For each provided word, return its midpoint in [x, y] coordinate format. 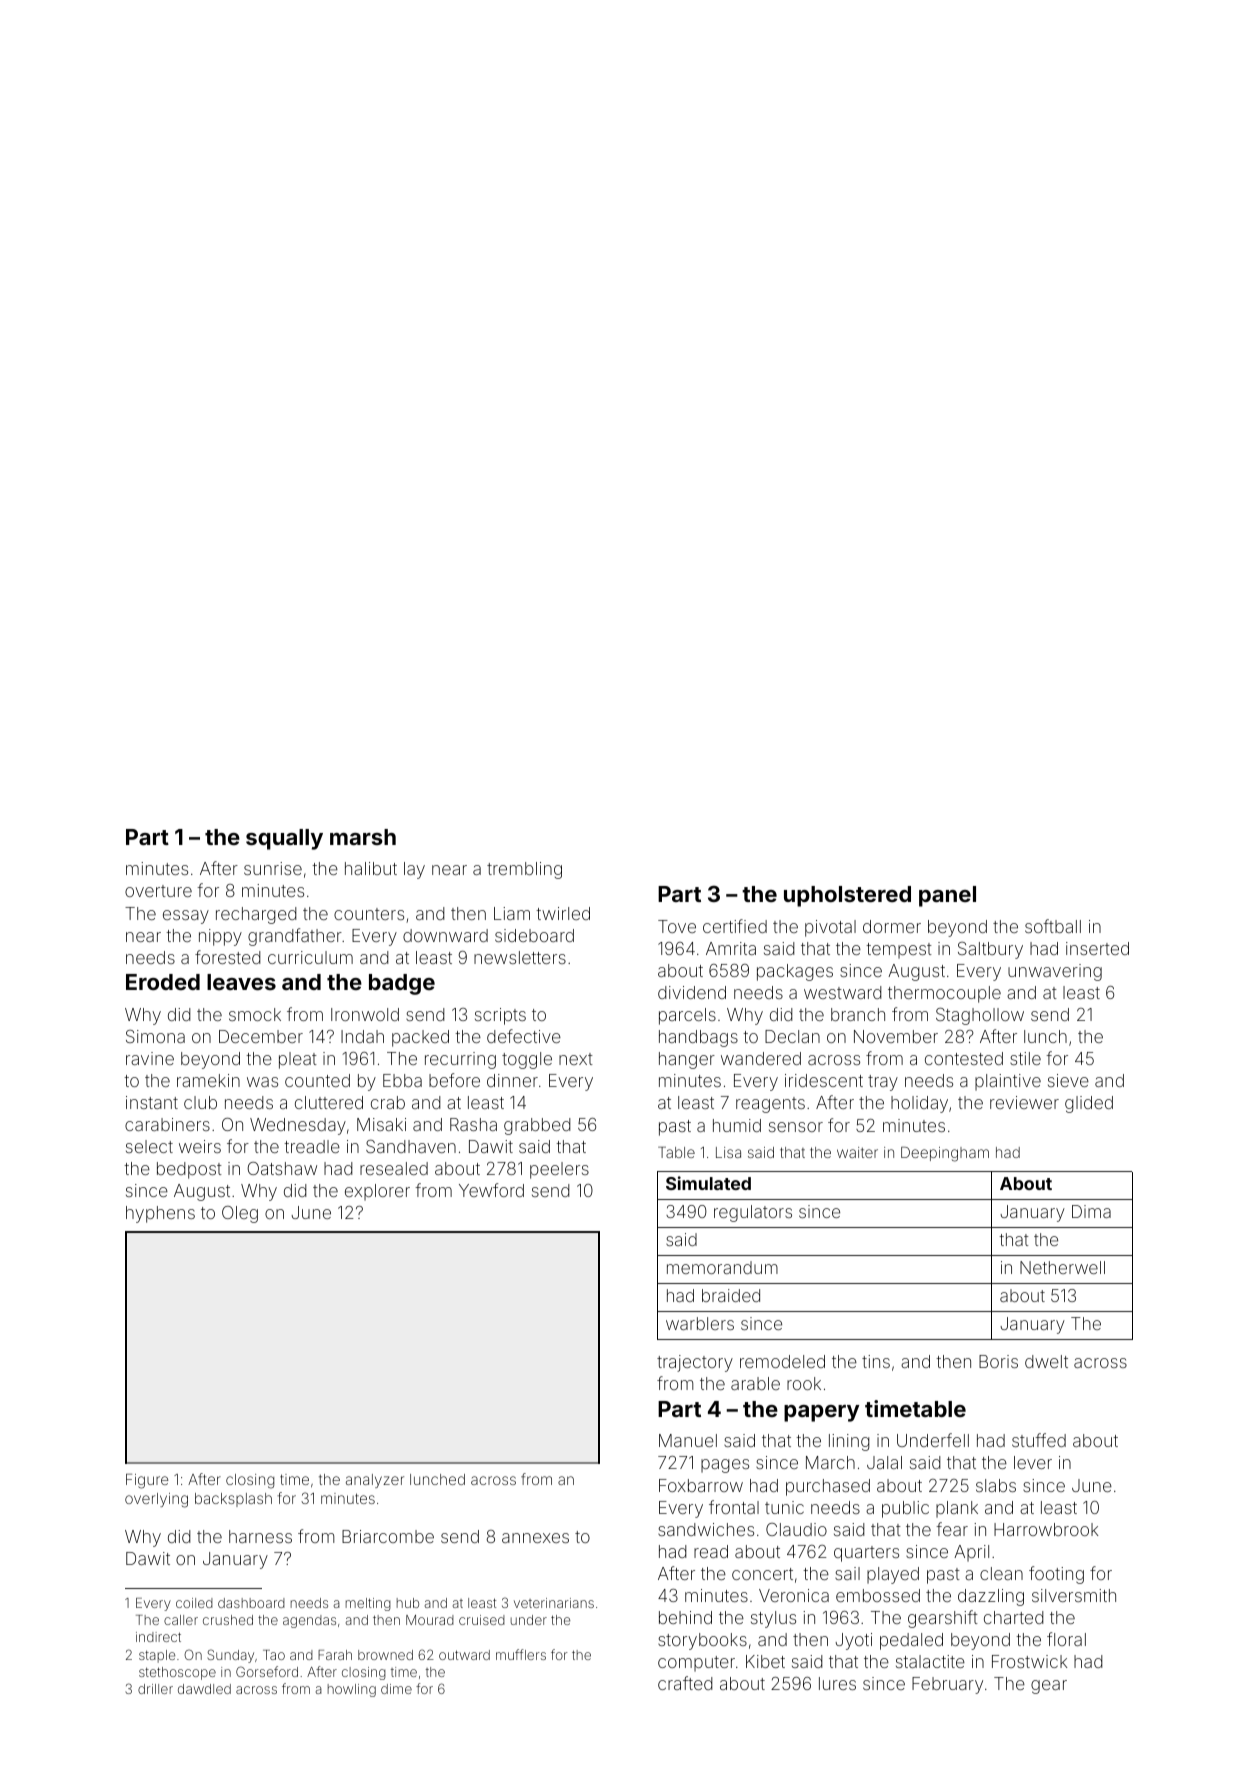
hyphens [160, 1214]
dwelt [1046, 1361]
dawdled [204, 1689]
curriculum [310, 957]
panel [947, 896]
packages [795, 972]
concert [762, 1574]
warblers [700, 1323]
